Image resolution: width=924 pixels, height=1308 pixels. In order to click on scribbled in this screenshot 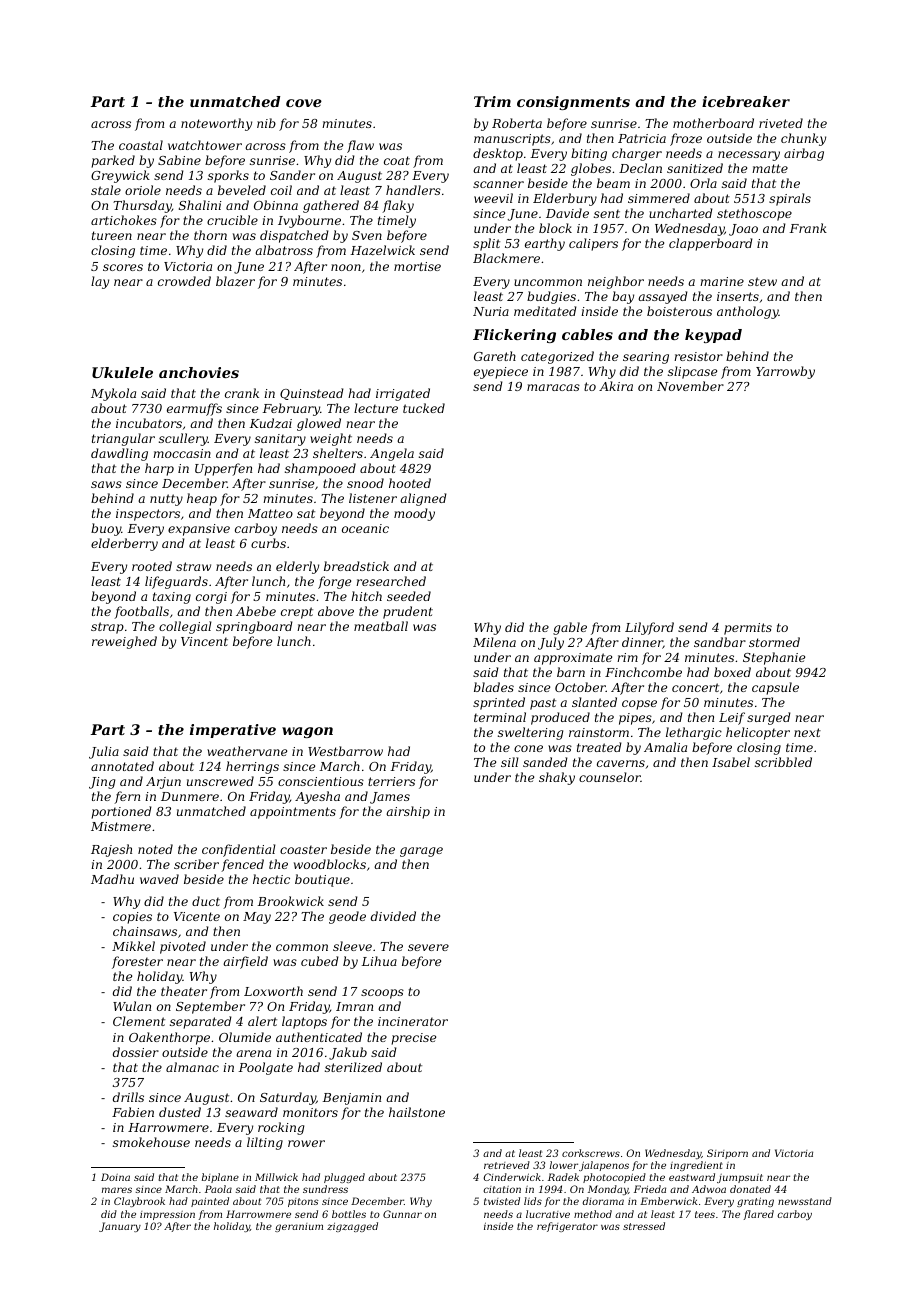, I will do `click(783, 762)`.
